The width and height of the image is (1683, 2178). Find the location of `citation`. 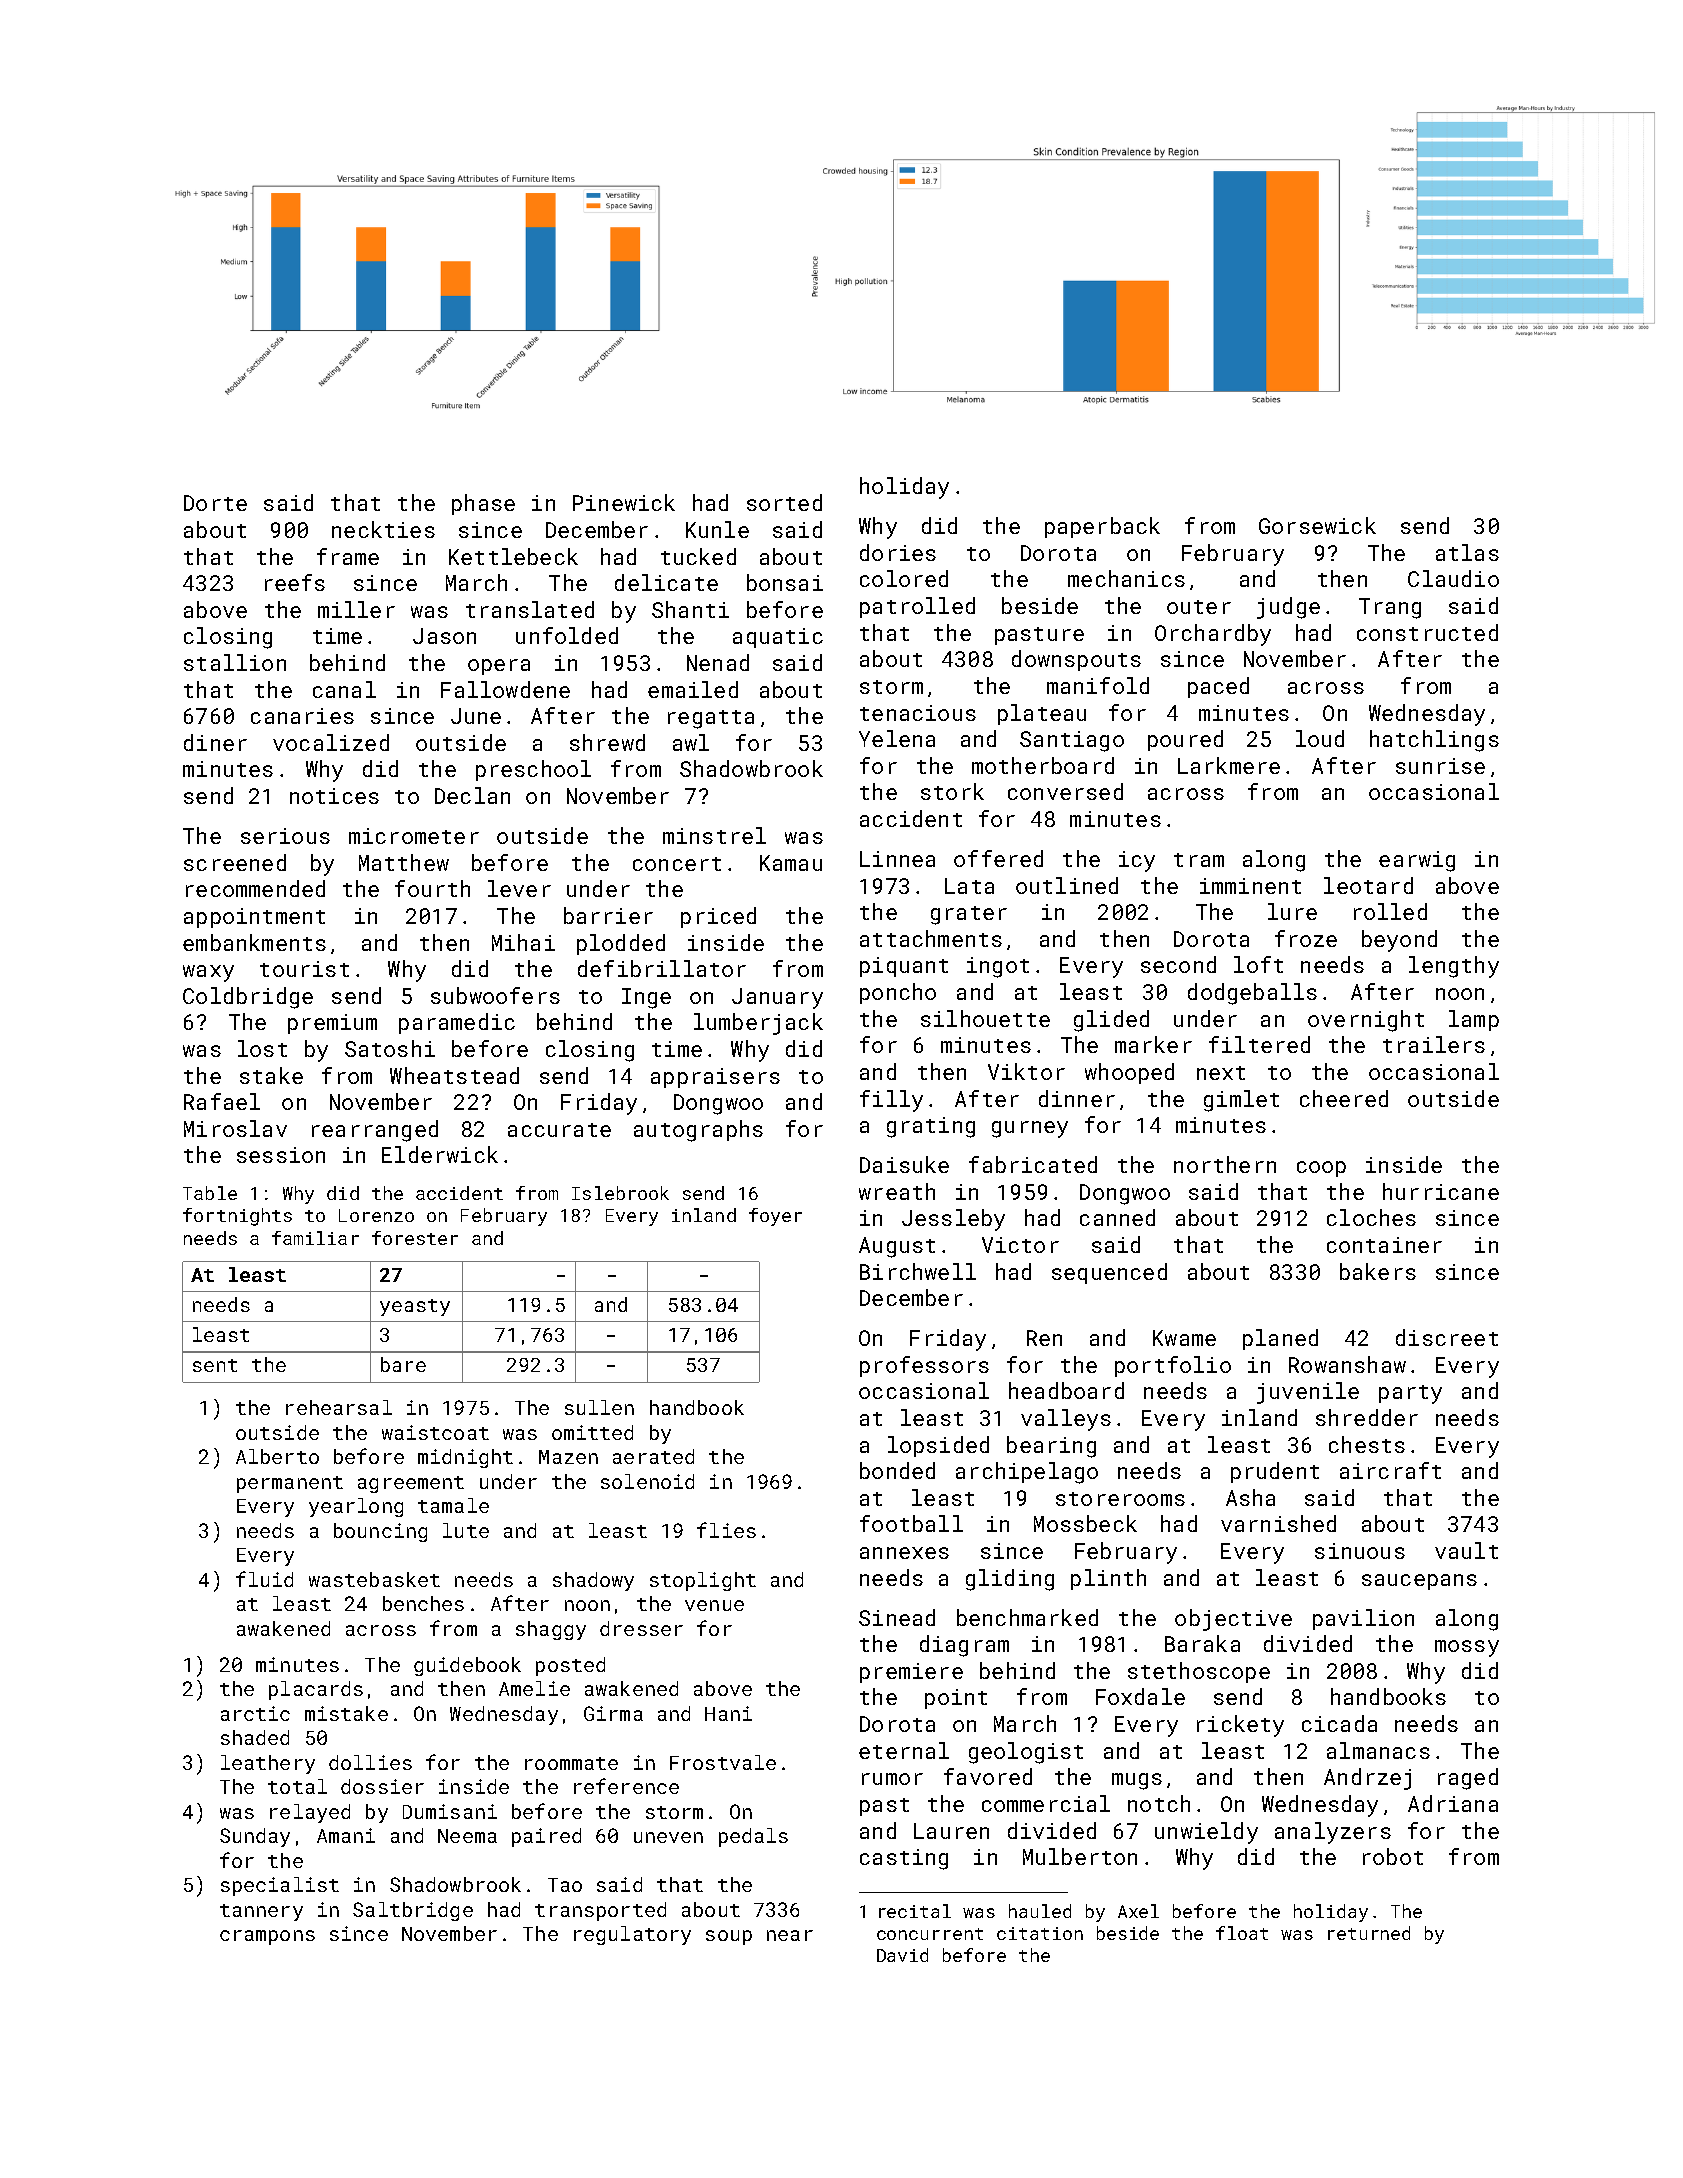

citation is located at coordinates (1040, 1933).
